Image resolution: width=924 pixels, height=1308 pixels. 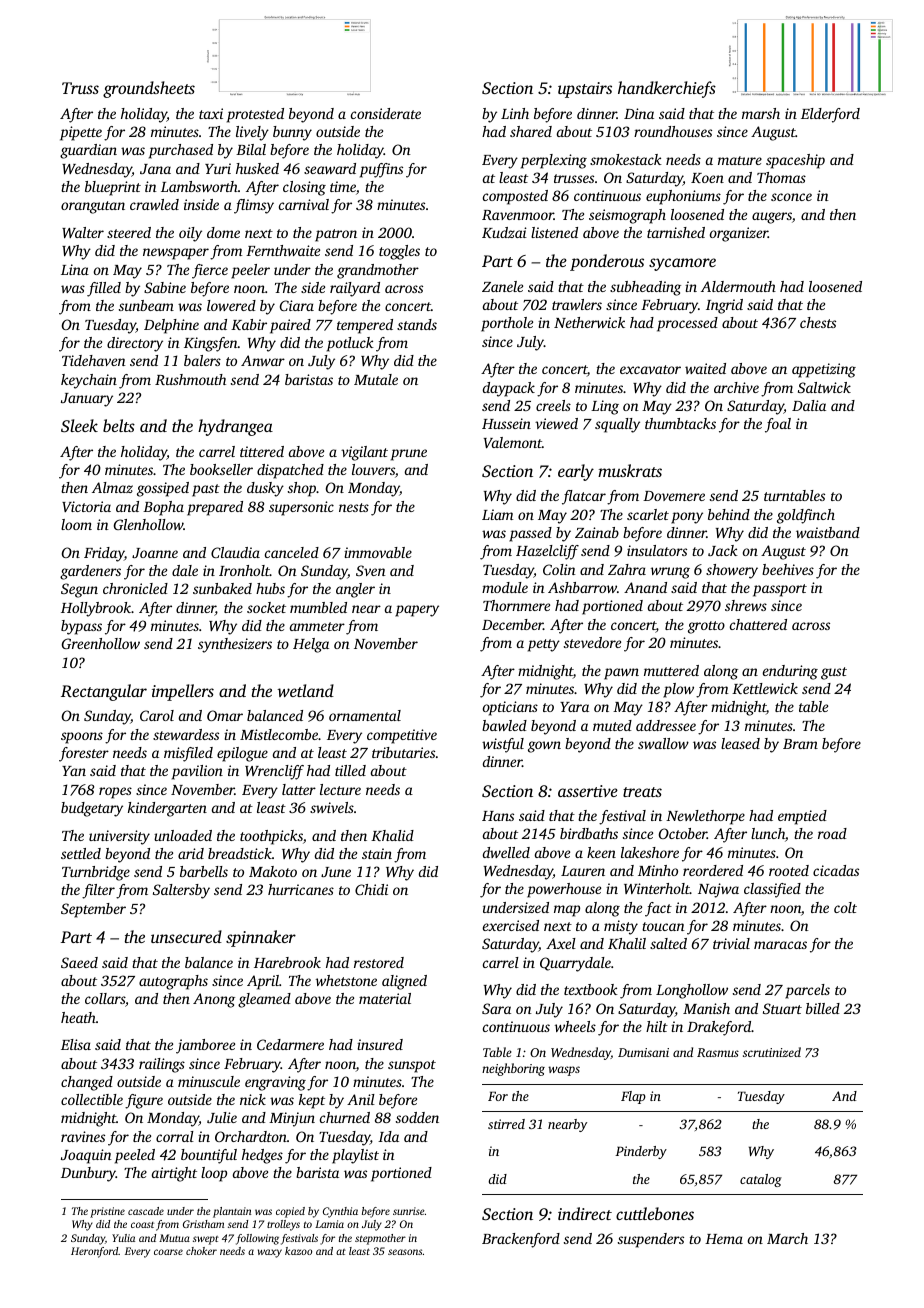 What do you see at coordinates (129, 232) in the image?
I see `steered` at bounding box center [129, 232].
